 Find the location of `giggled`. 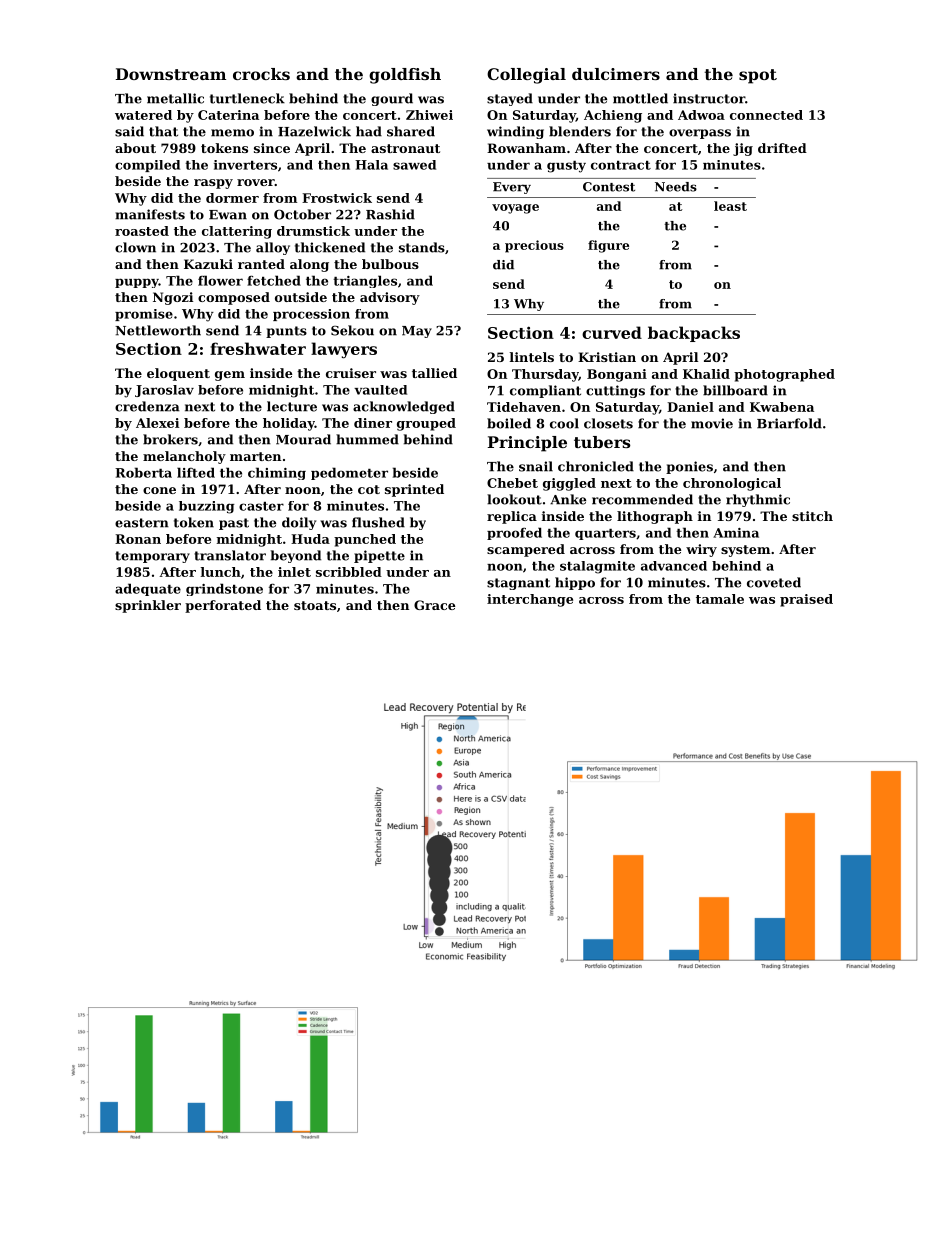

giggled is located at coordinates (569, 484).
